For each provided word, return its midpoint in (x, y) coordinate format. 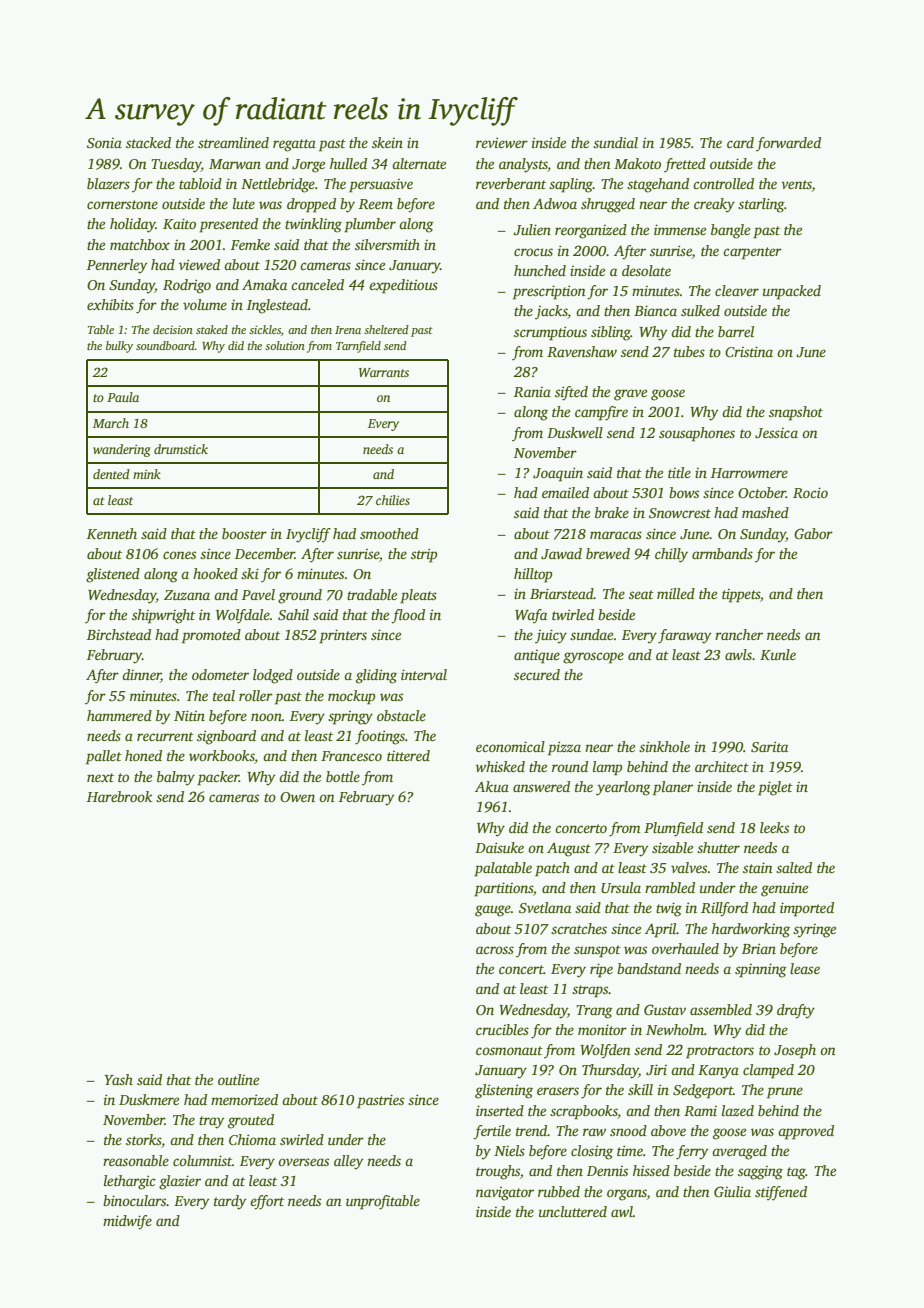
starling (761, 205)
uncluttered (573, 1211)
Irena (348, 330)
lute (244, 203)
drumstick (181, 449)
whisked (500, 766)
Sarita (769, 746)
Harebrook (119, 796)
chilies (393, 500)
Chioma (252, 1139)
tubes (689, 351)
